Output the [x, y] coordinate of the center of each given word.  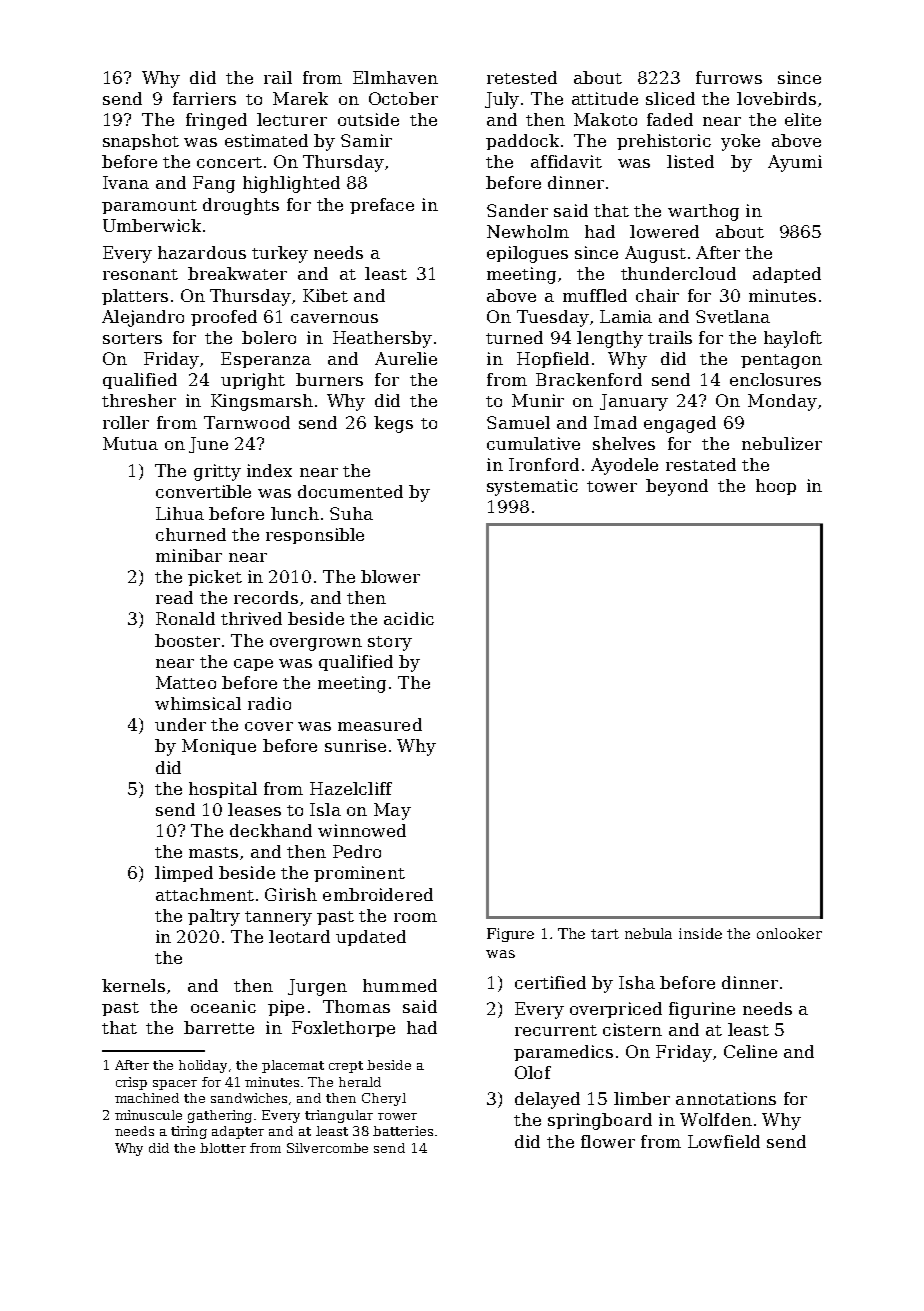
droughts [241, 206]
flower [608, 1141]
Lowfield [724, 1141]
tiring [189, 1132]
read [174, 597]
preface [382, 206]
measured [380, 724]
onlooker [789, 933]
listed [690, 161]
